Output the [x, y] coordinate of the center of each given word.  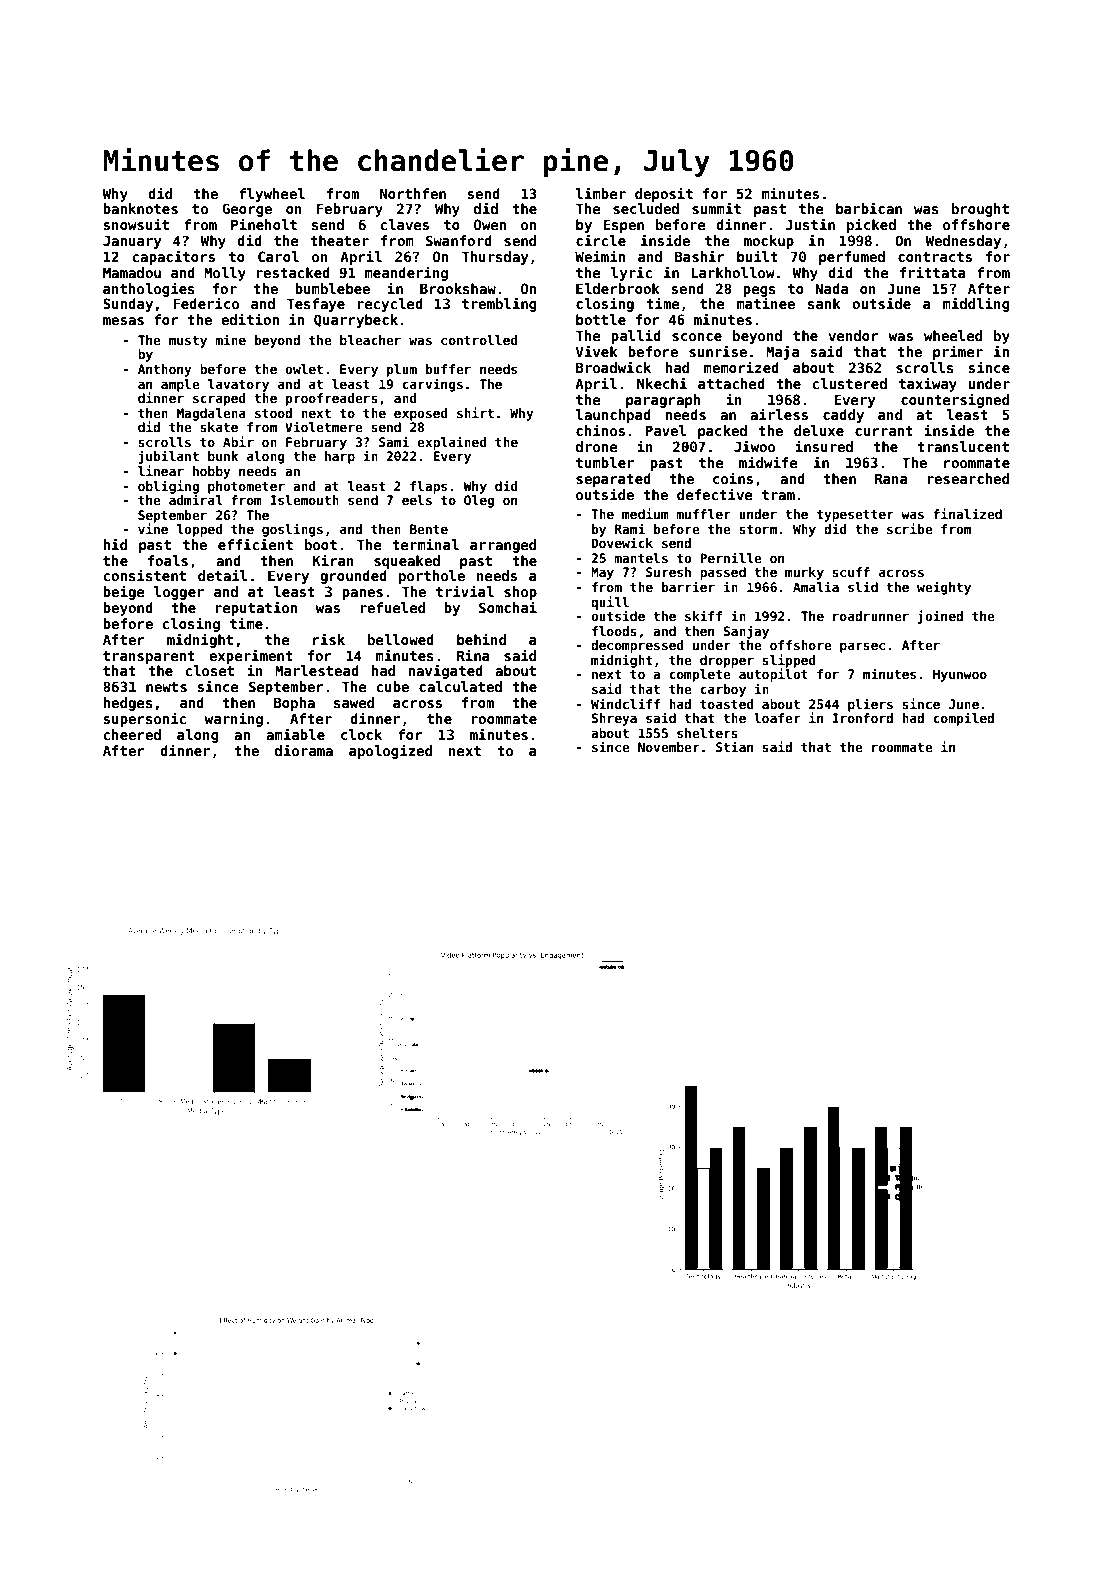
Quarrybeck [356, 321]
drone [597, 446]
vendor [853, 335]
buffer [448, 369]
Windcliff [625, 703]
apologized [390, 751]
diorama [304, 750]
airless [779, 414]
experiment [251, 656]
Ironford [862, 718]
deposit [664, 194]
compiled [963, 719]
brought [980, 210]
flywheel [272, 195]
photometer [246, 487]
